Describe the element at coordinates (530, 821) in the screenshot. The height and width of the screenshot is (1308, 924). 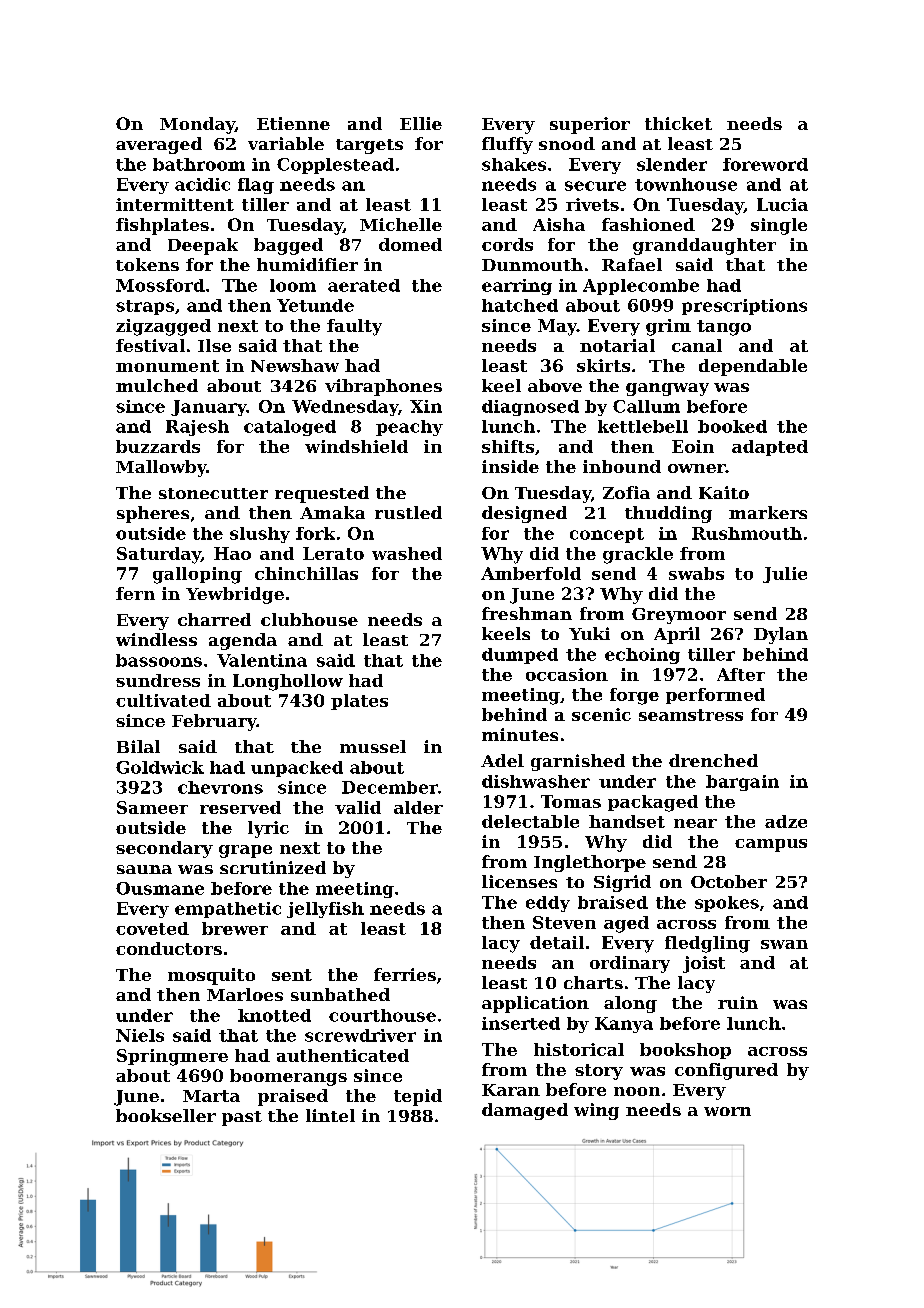
I see `delectable` at that location.
